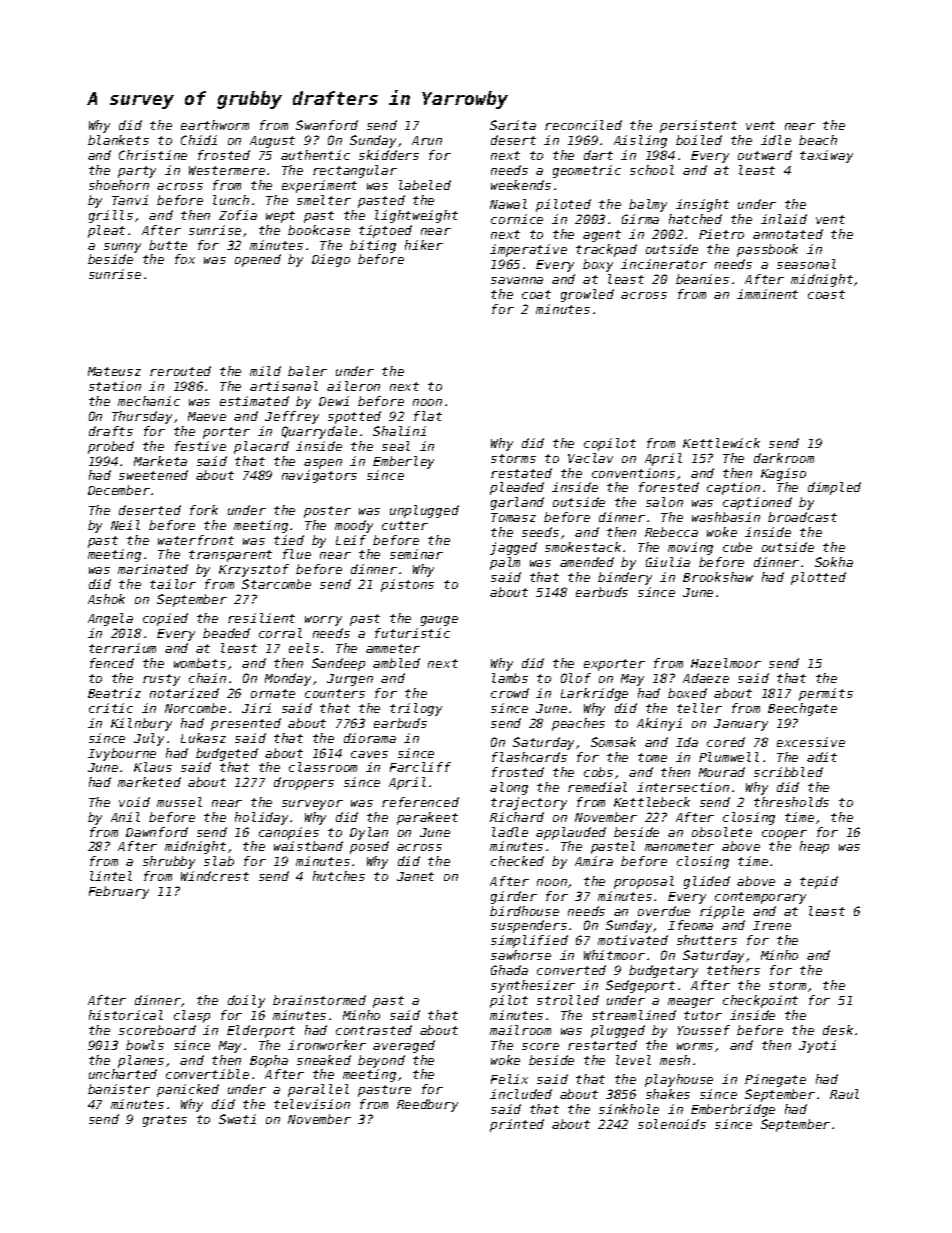 The width and height of the screenshot is (952, 1233). I want to click on growled, so click(587, 295).
